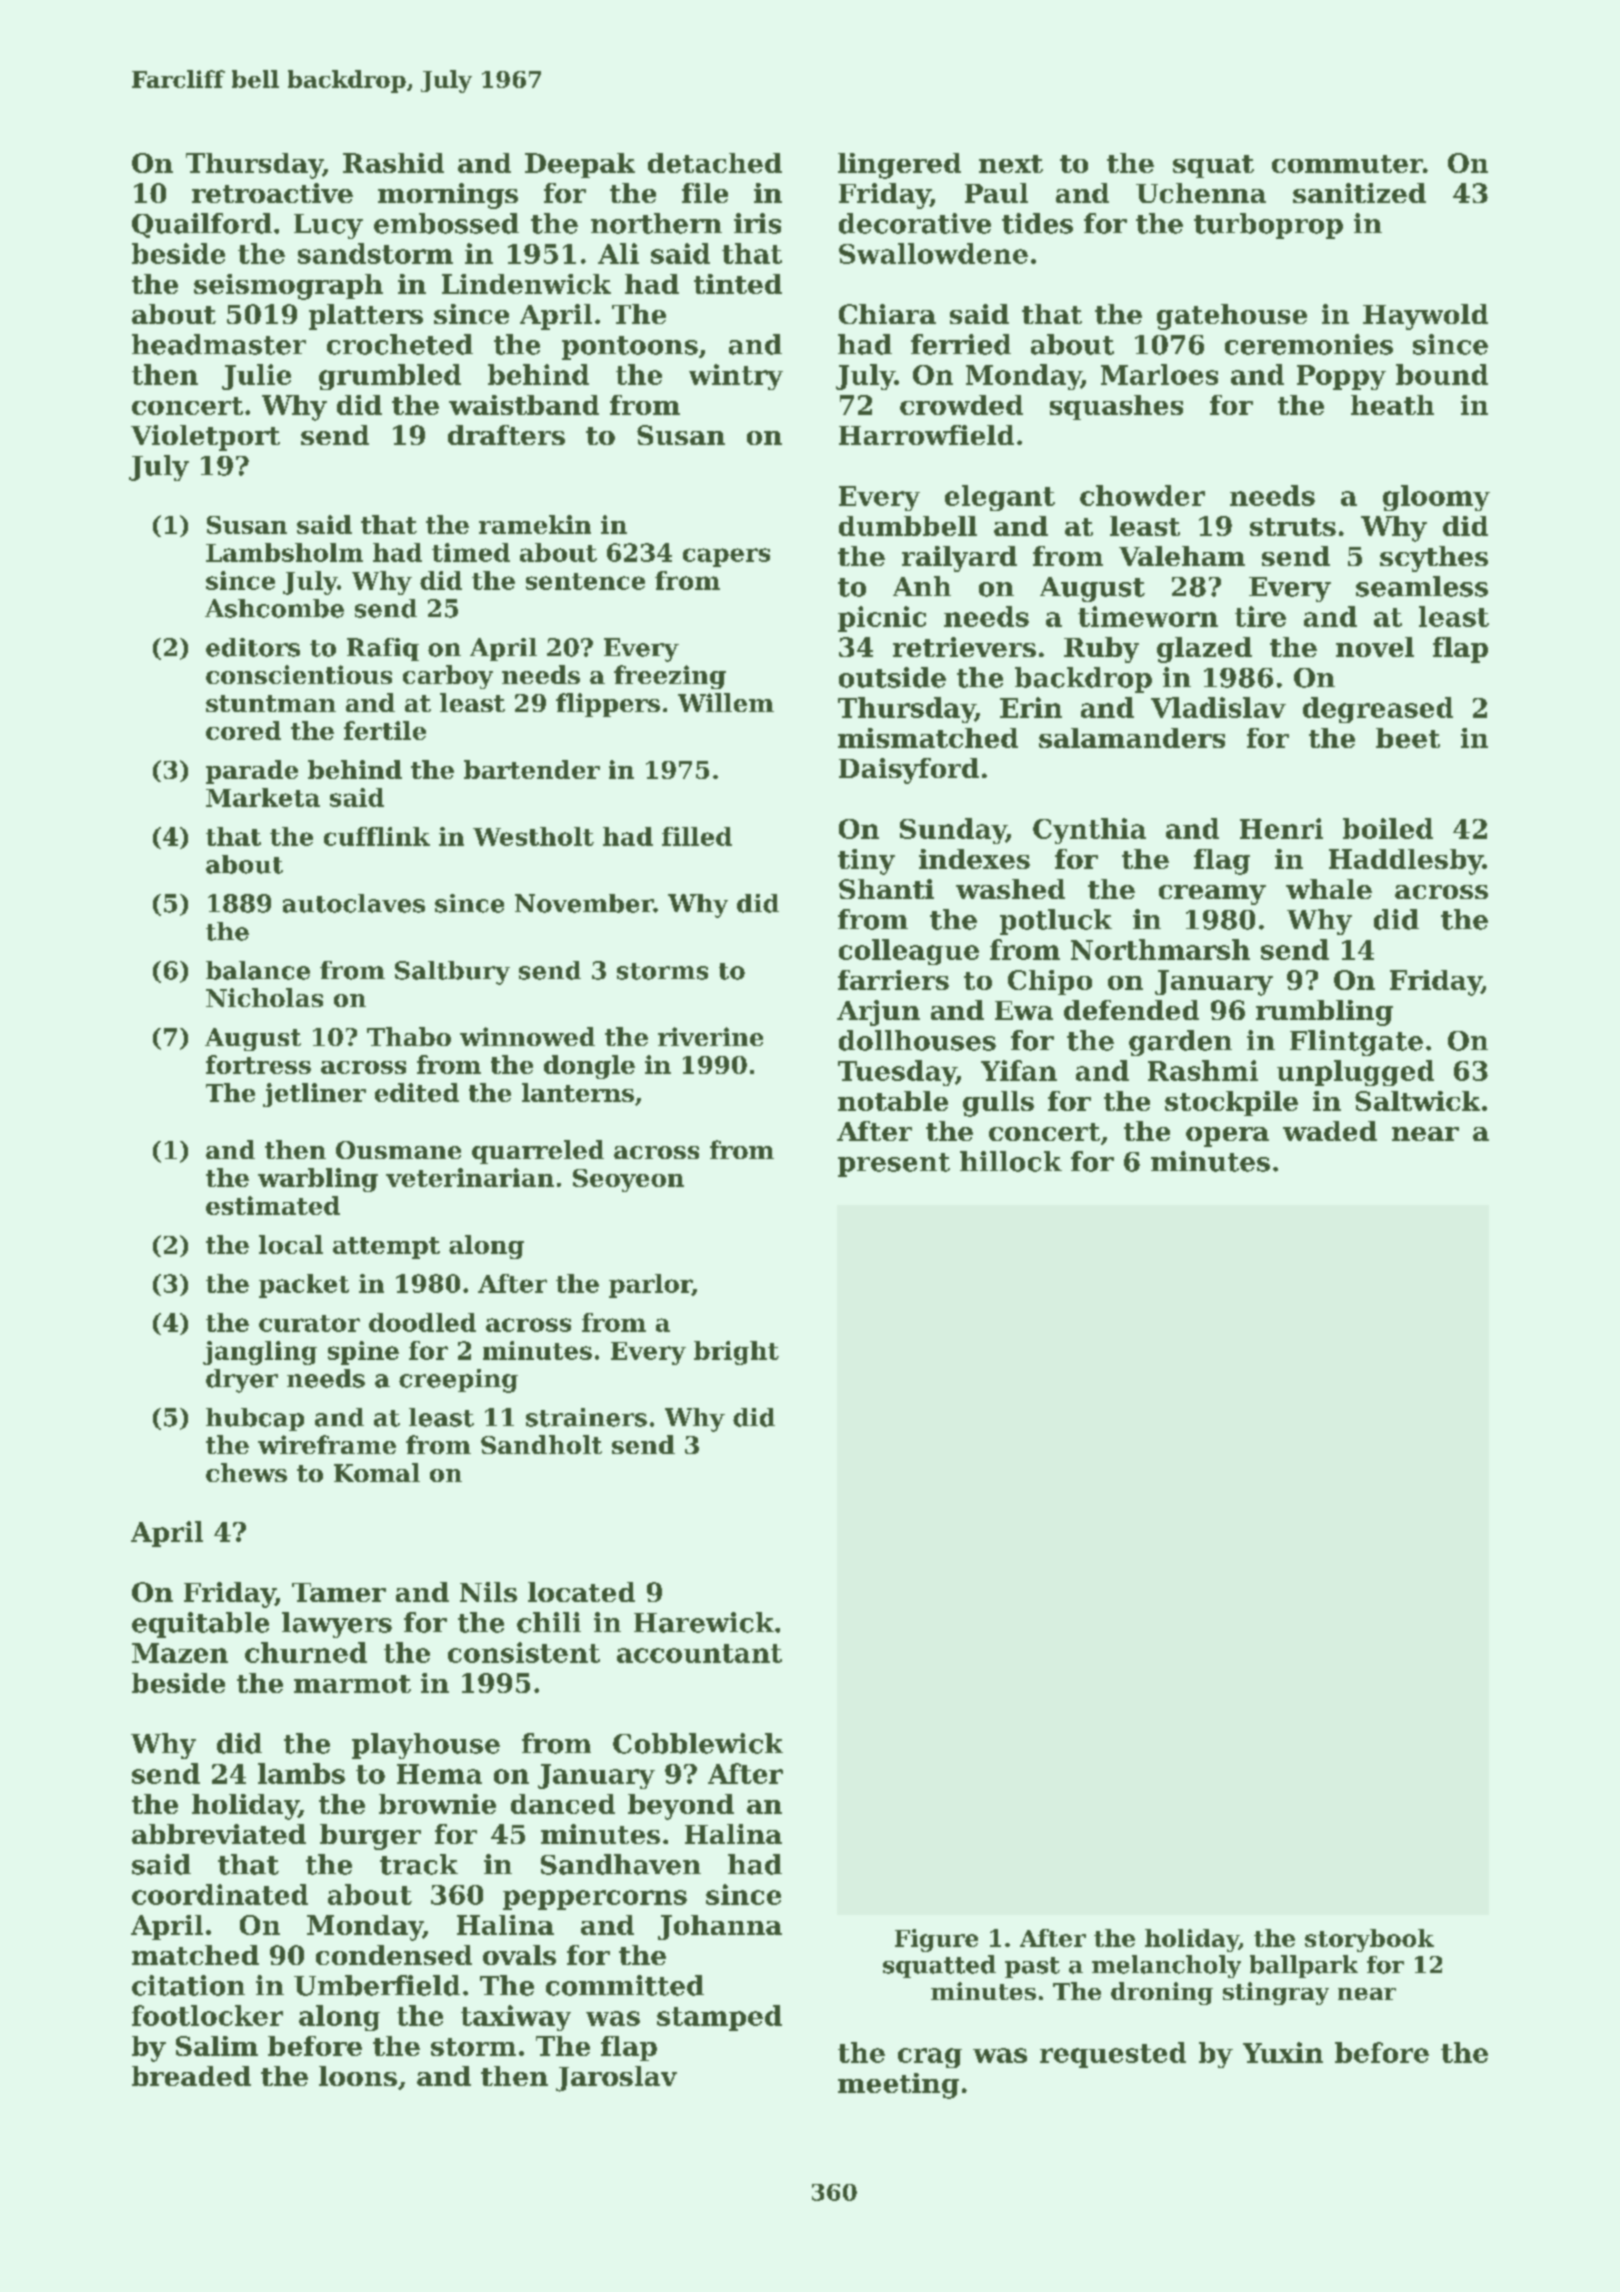  Describe the element at coordinates (252, 772) in the document. I see `parade` at that location.
